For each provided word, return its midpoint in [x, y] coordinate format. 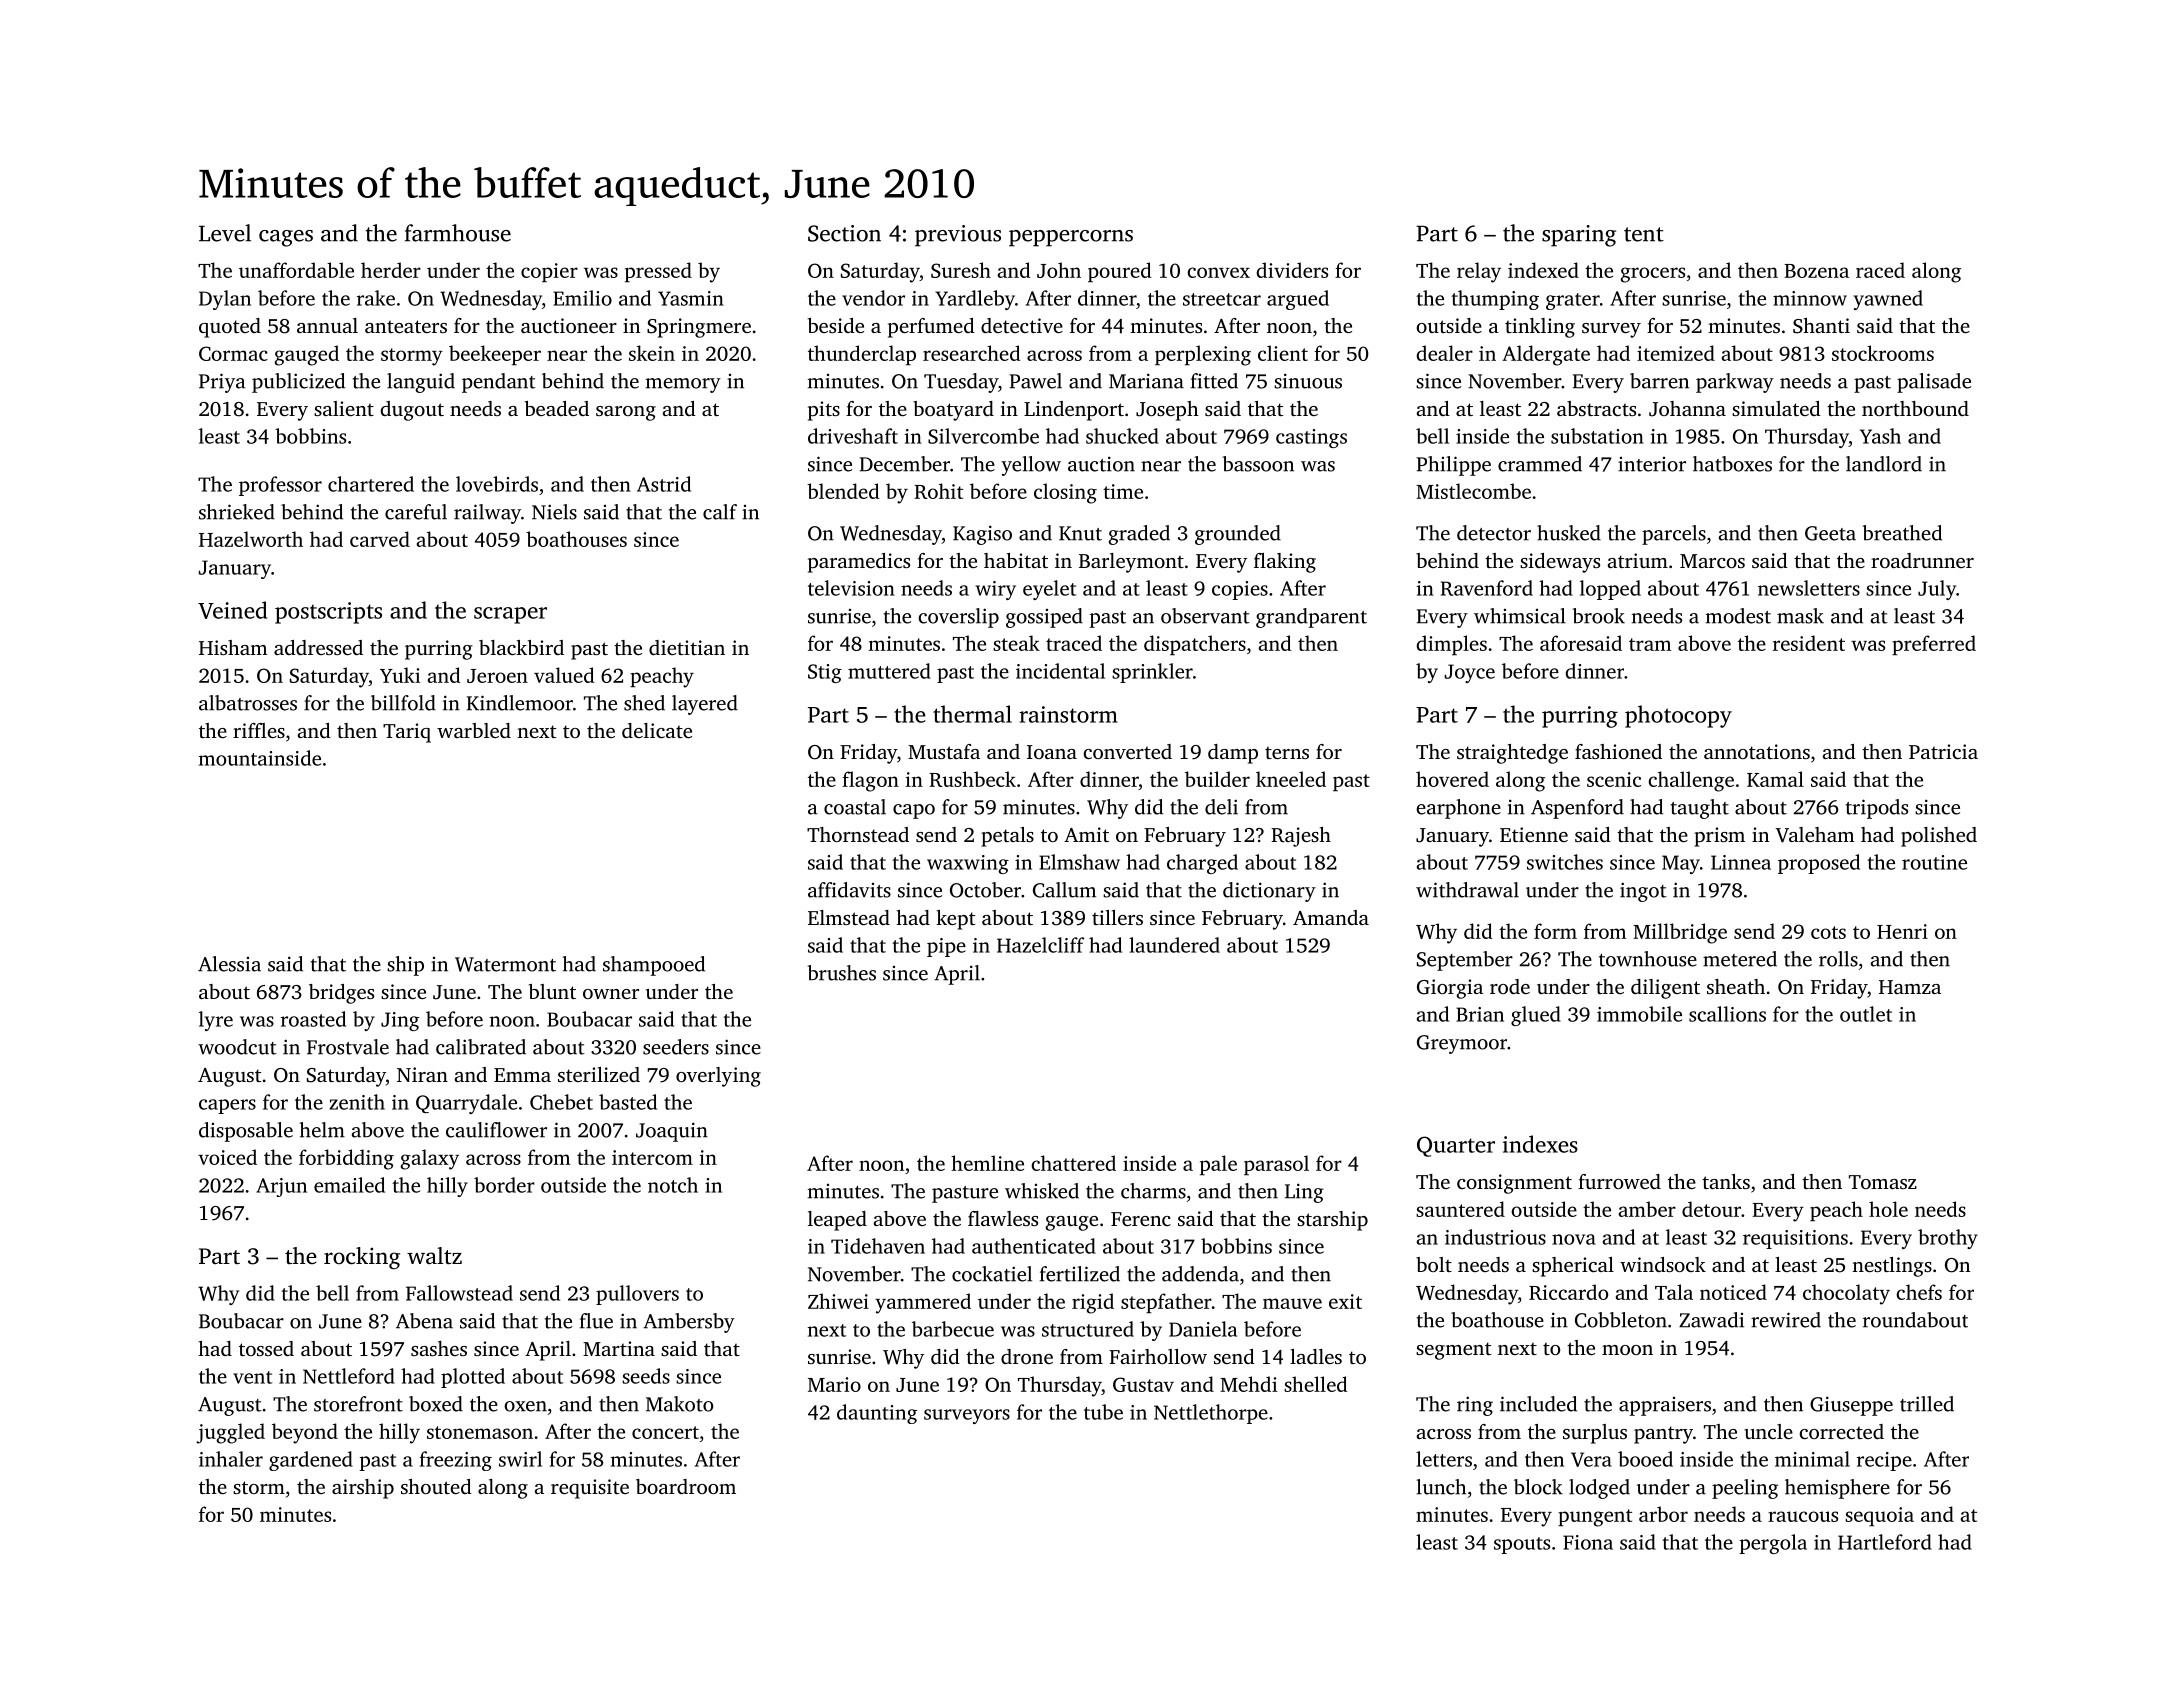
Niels [554, 512]
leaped [837, 1221]
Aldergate [1546, 355]
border [504, 1185]
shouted [436, 1486]
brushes [842, 973]
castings [1311, 438]
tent [1644, 234]
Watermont [505, 964]
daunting [877, 1414]
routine [1934, 862]
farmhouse [458, 233]
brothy [1948, 1239]
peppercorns [1071, 238]
